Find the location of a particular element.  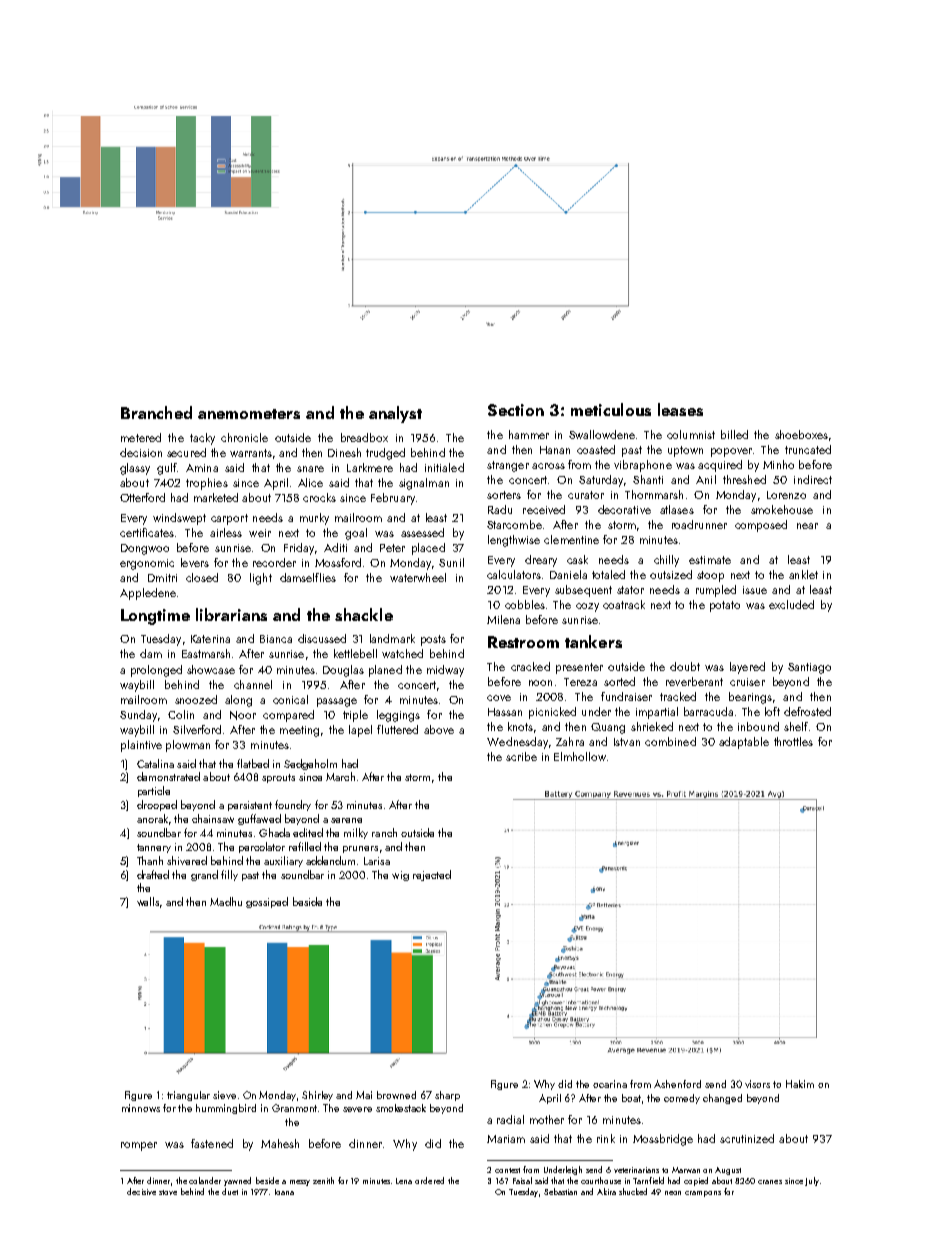

recorder is located at coordinates (274, 562).
